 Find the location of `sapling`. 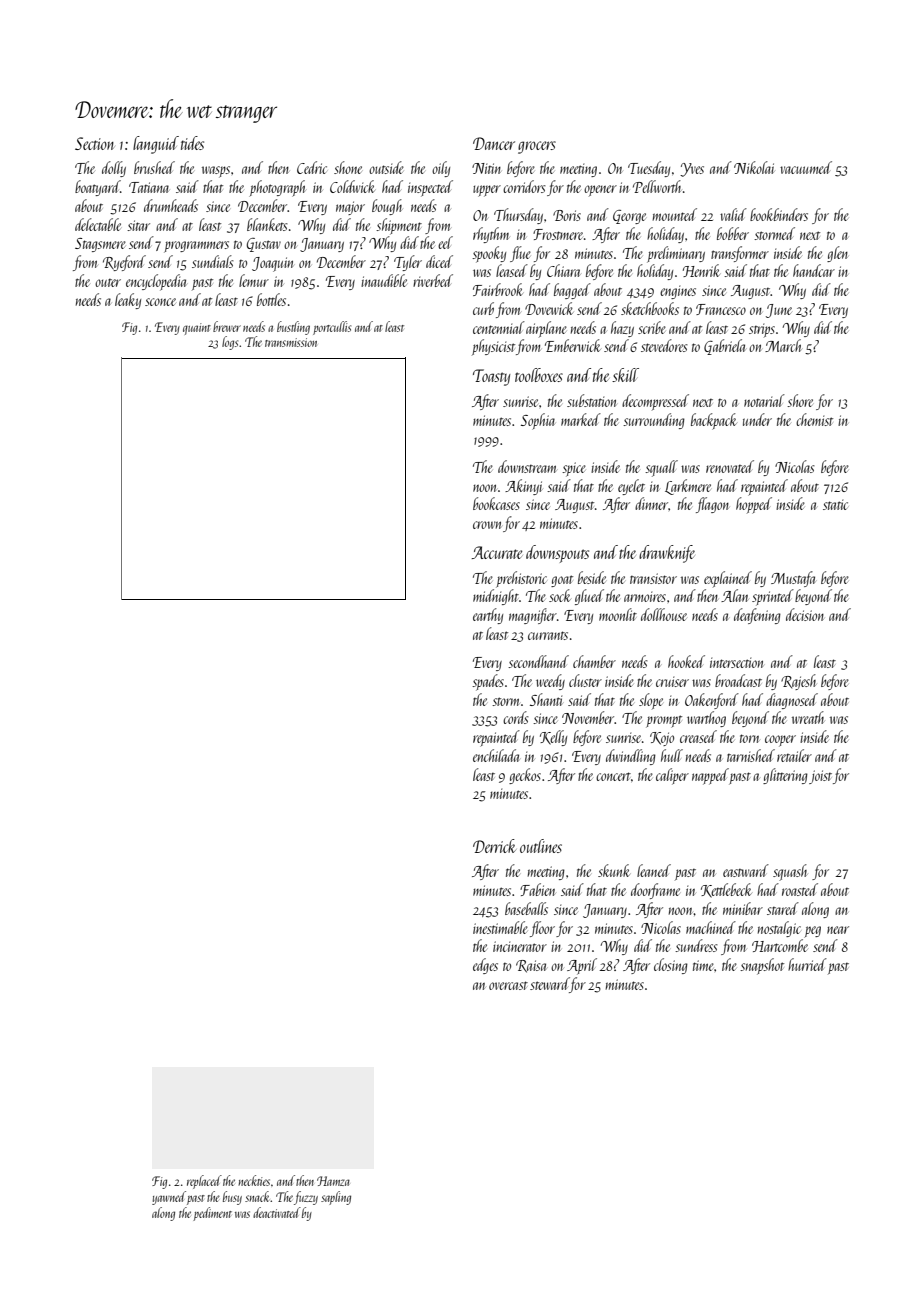

sapling is located at coordinates (336, 1198).
